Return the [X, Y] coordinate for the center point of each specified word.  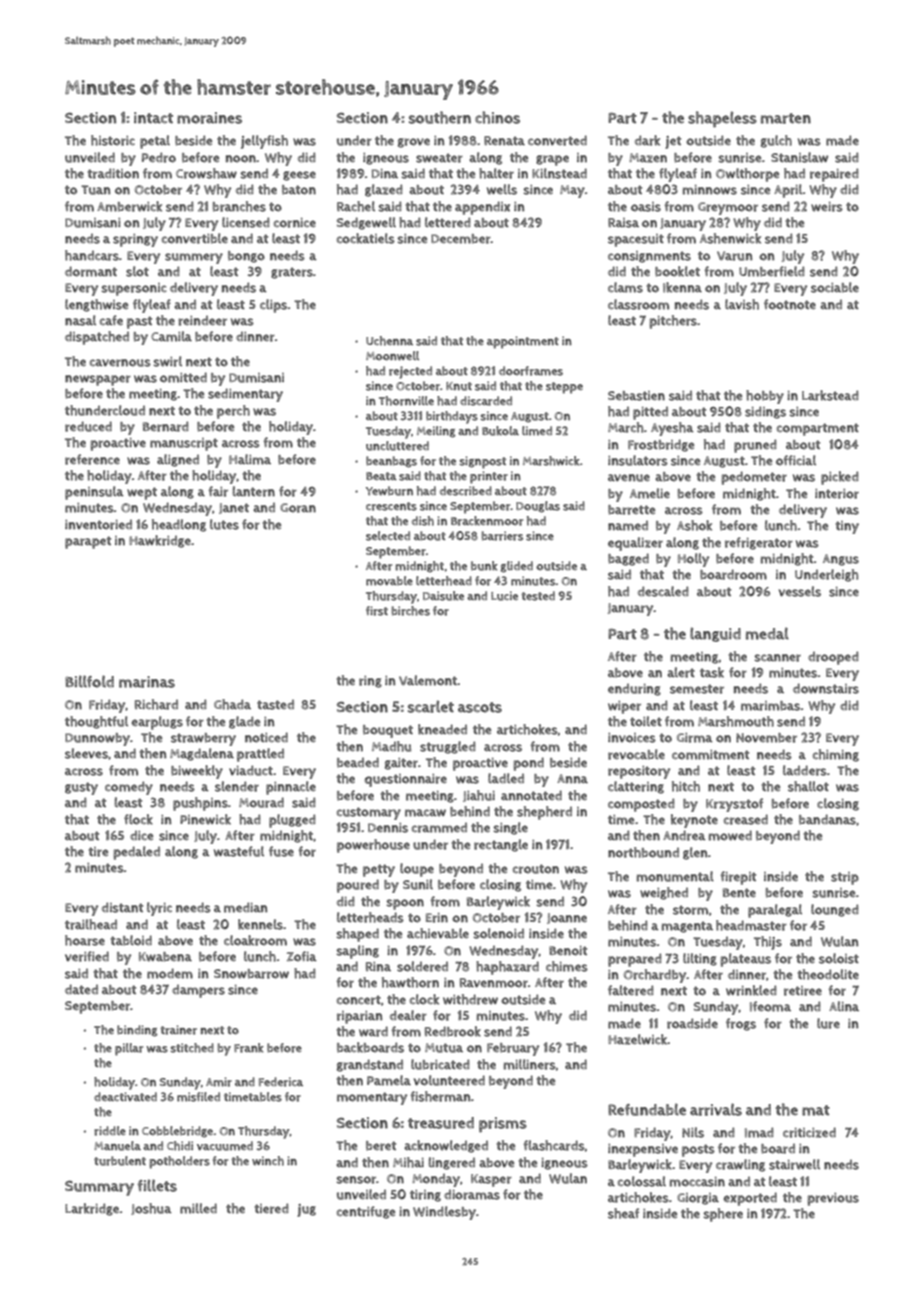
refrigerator [759, 543]
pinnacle [291, 788]
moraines [209, 118]
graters [292, 273]
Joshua [151, 1209]
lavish [742, 304]
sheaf [623, 1213]
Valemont [428, 680]
